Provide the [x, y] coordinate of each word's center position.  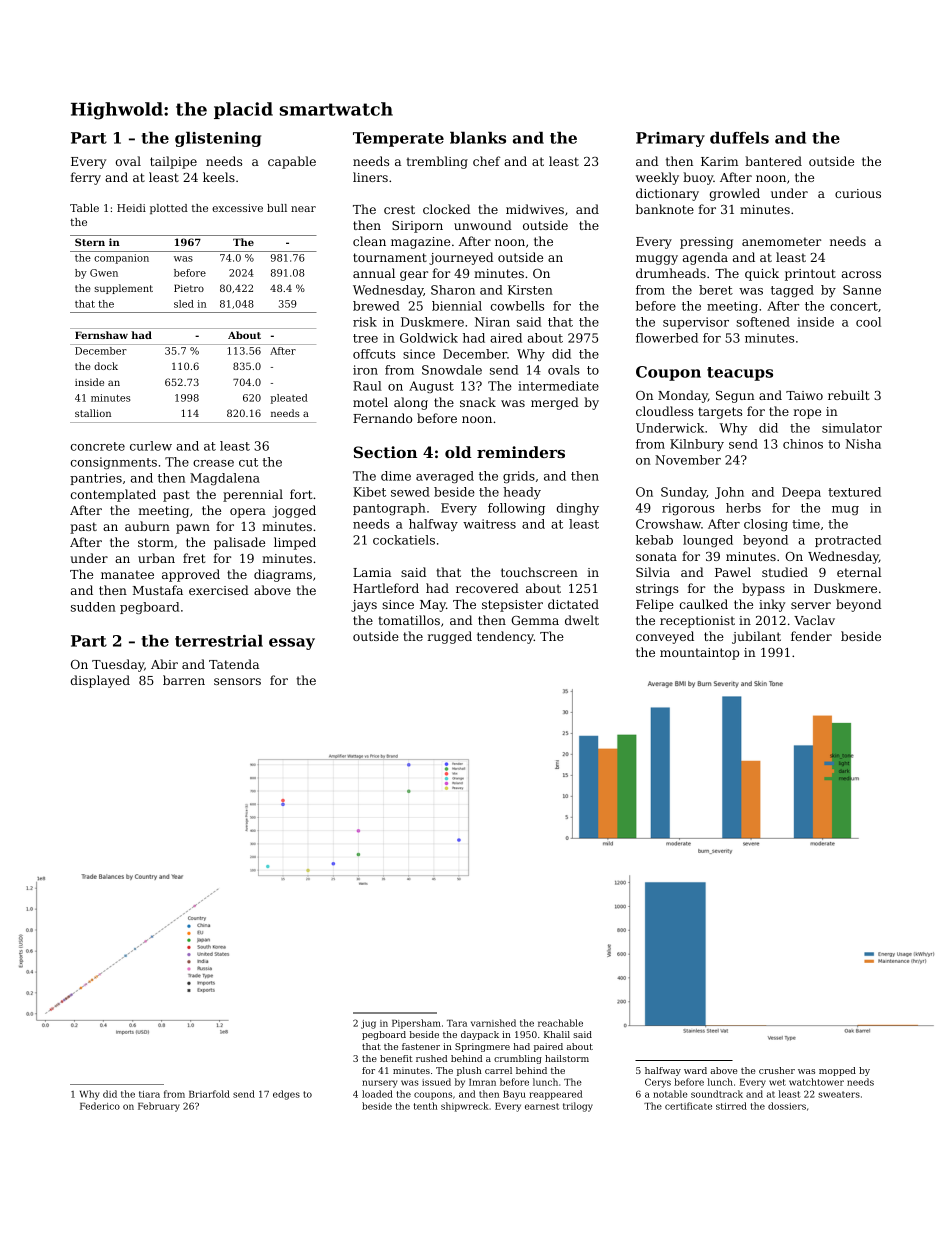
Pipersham [416, 1024]
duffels [739, 138]
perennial [253, 495]
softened [763, 322]
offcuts [374, 354]
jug [368, 1024]
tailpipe [173, 162]
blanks [478, 138]
